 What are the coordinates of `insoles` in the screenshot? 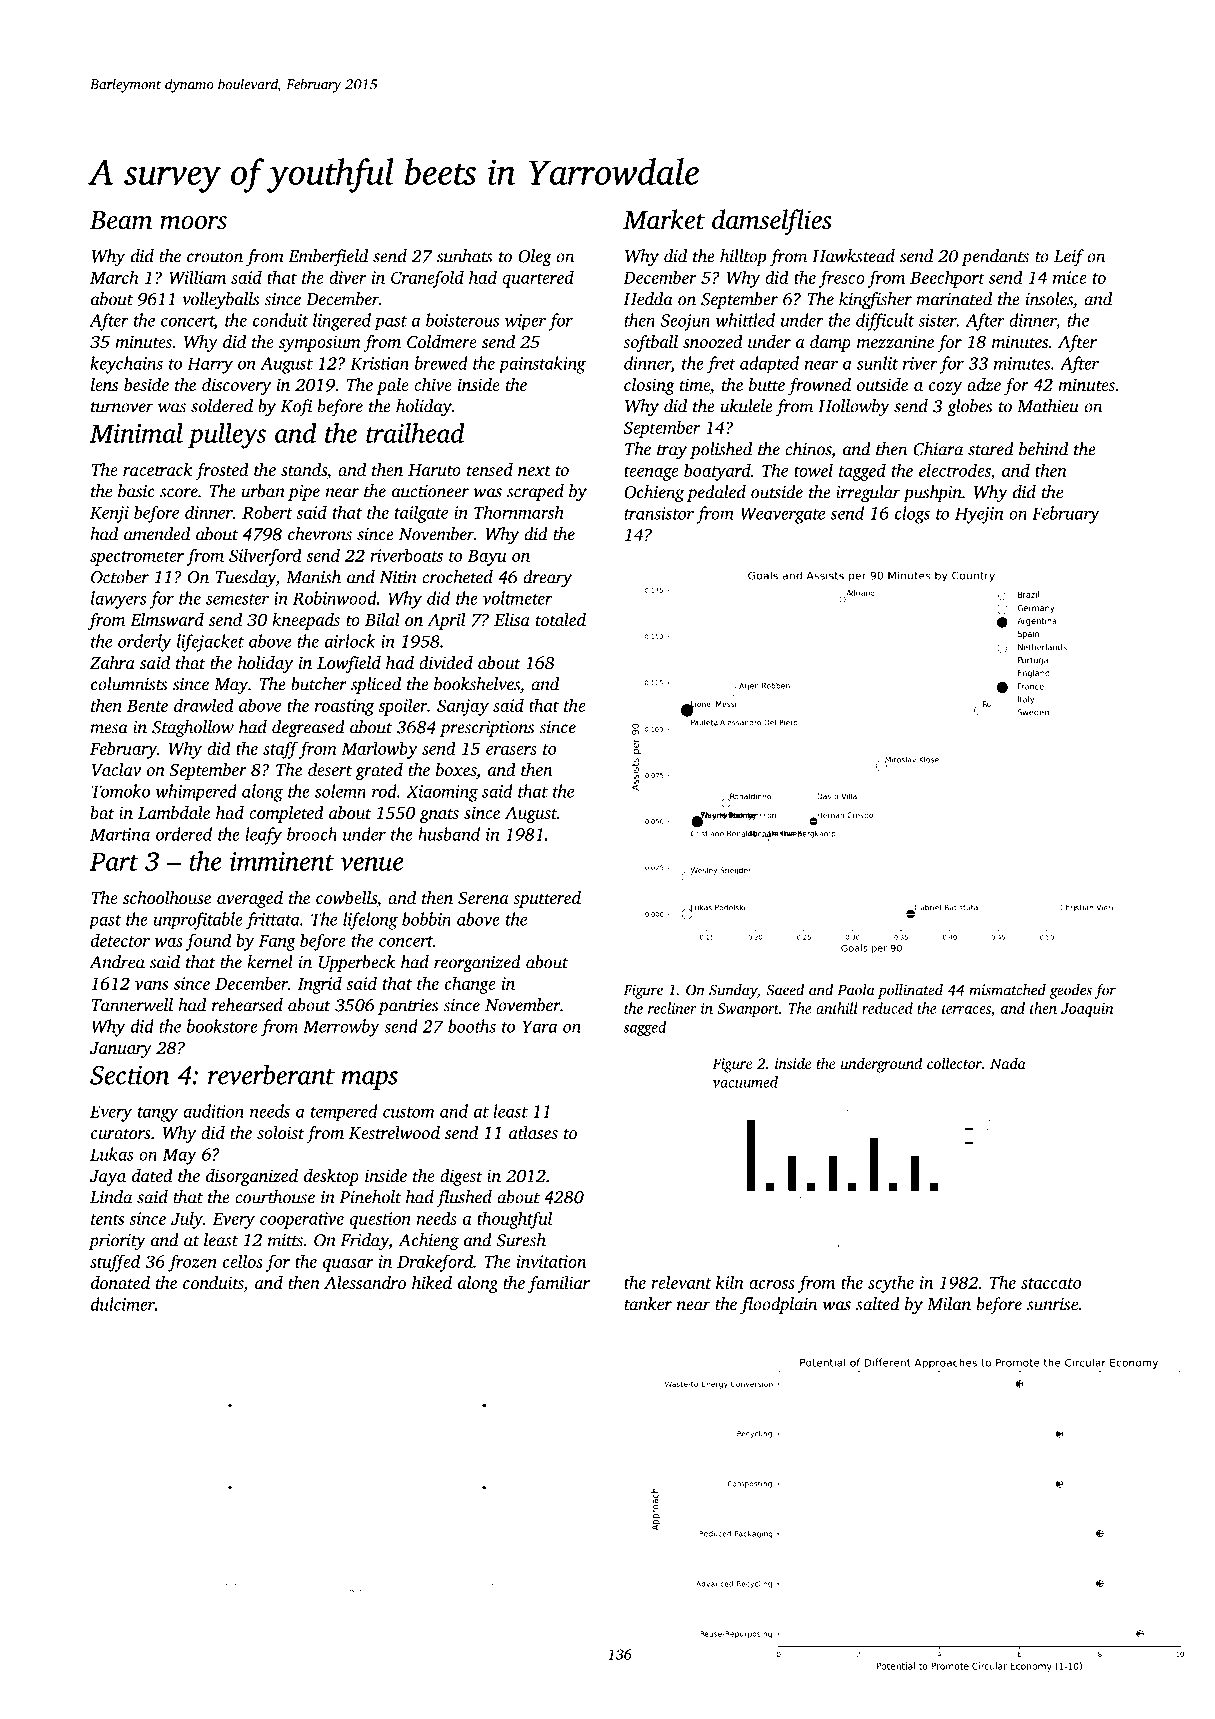 It's located at (1049, 299).
